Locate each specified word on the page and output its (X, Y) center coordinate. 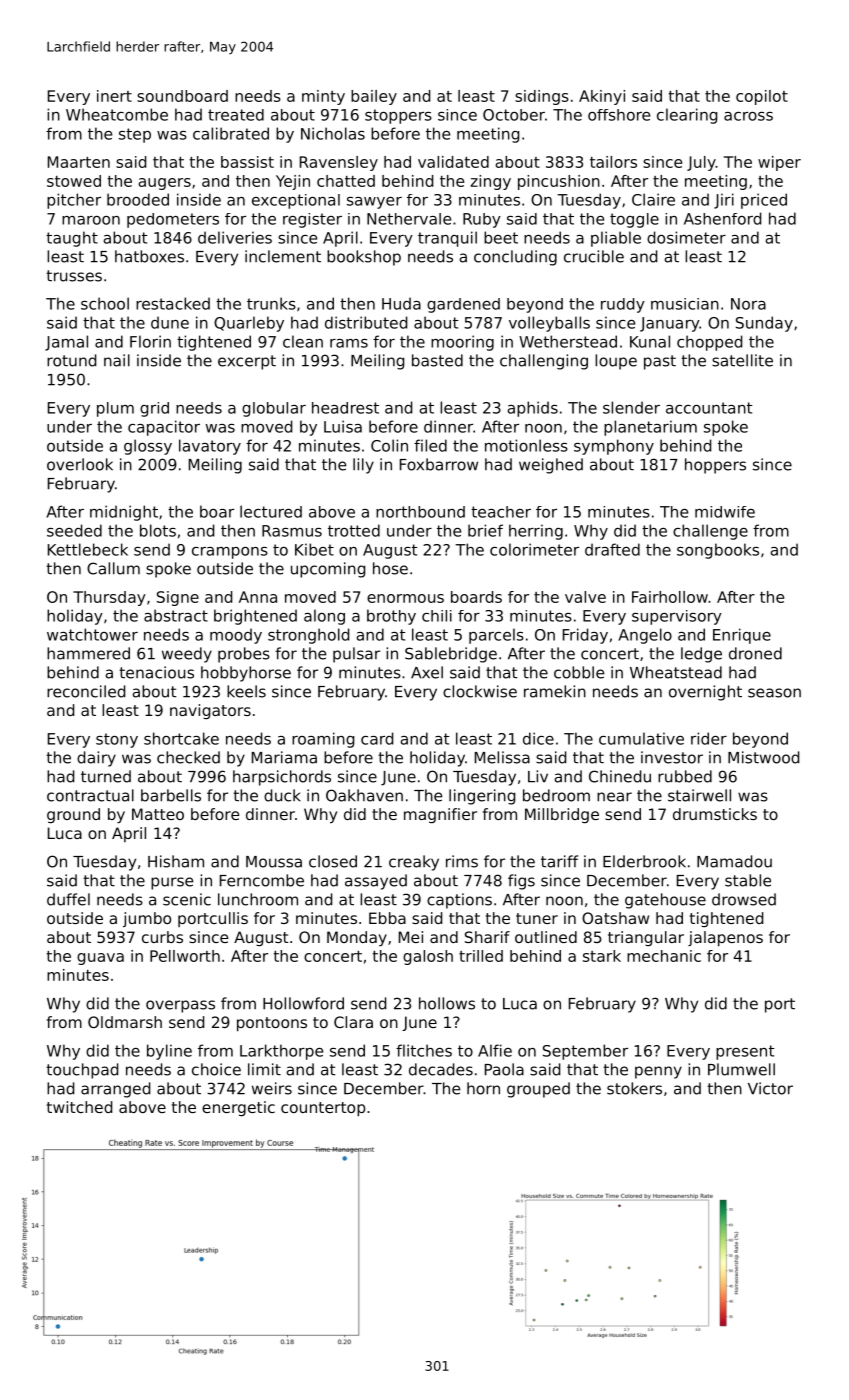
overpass (180, 1006)
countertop (323, 1109)
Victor (770, 1088)
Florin (150, 341)
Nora (748, 304)
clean (303, 341)
